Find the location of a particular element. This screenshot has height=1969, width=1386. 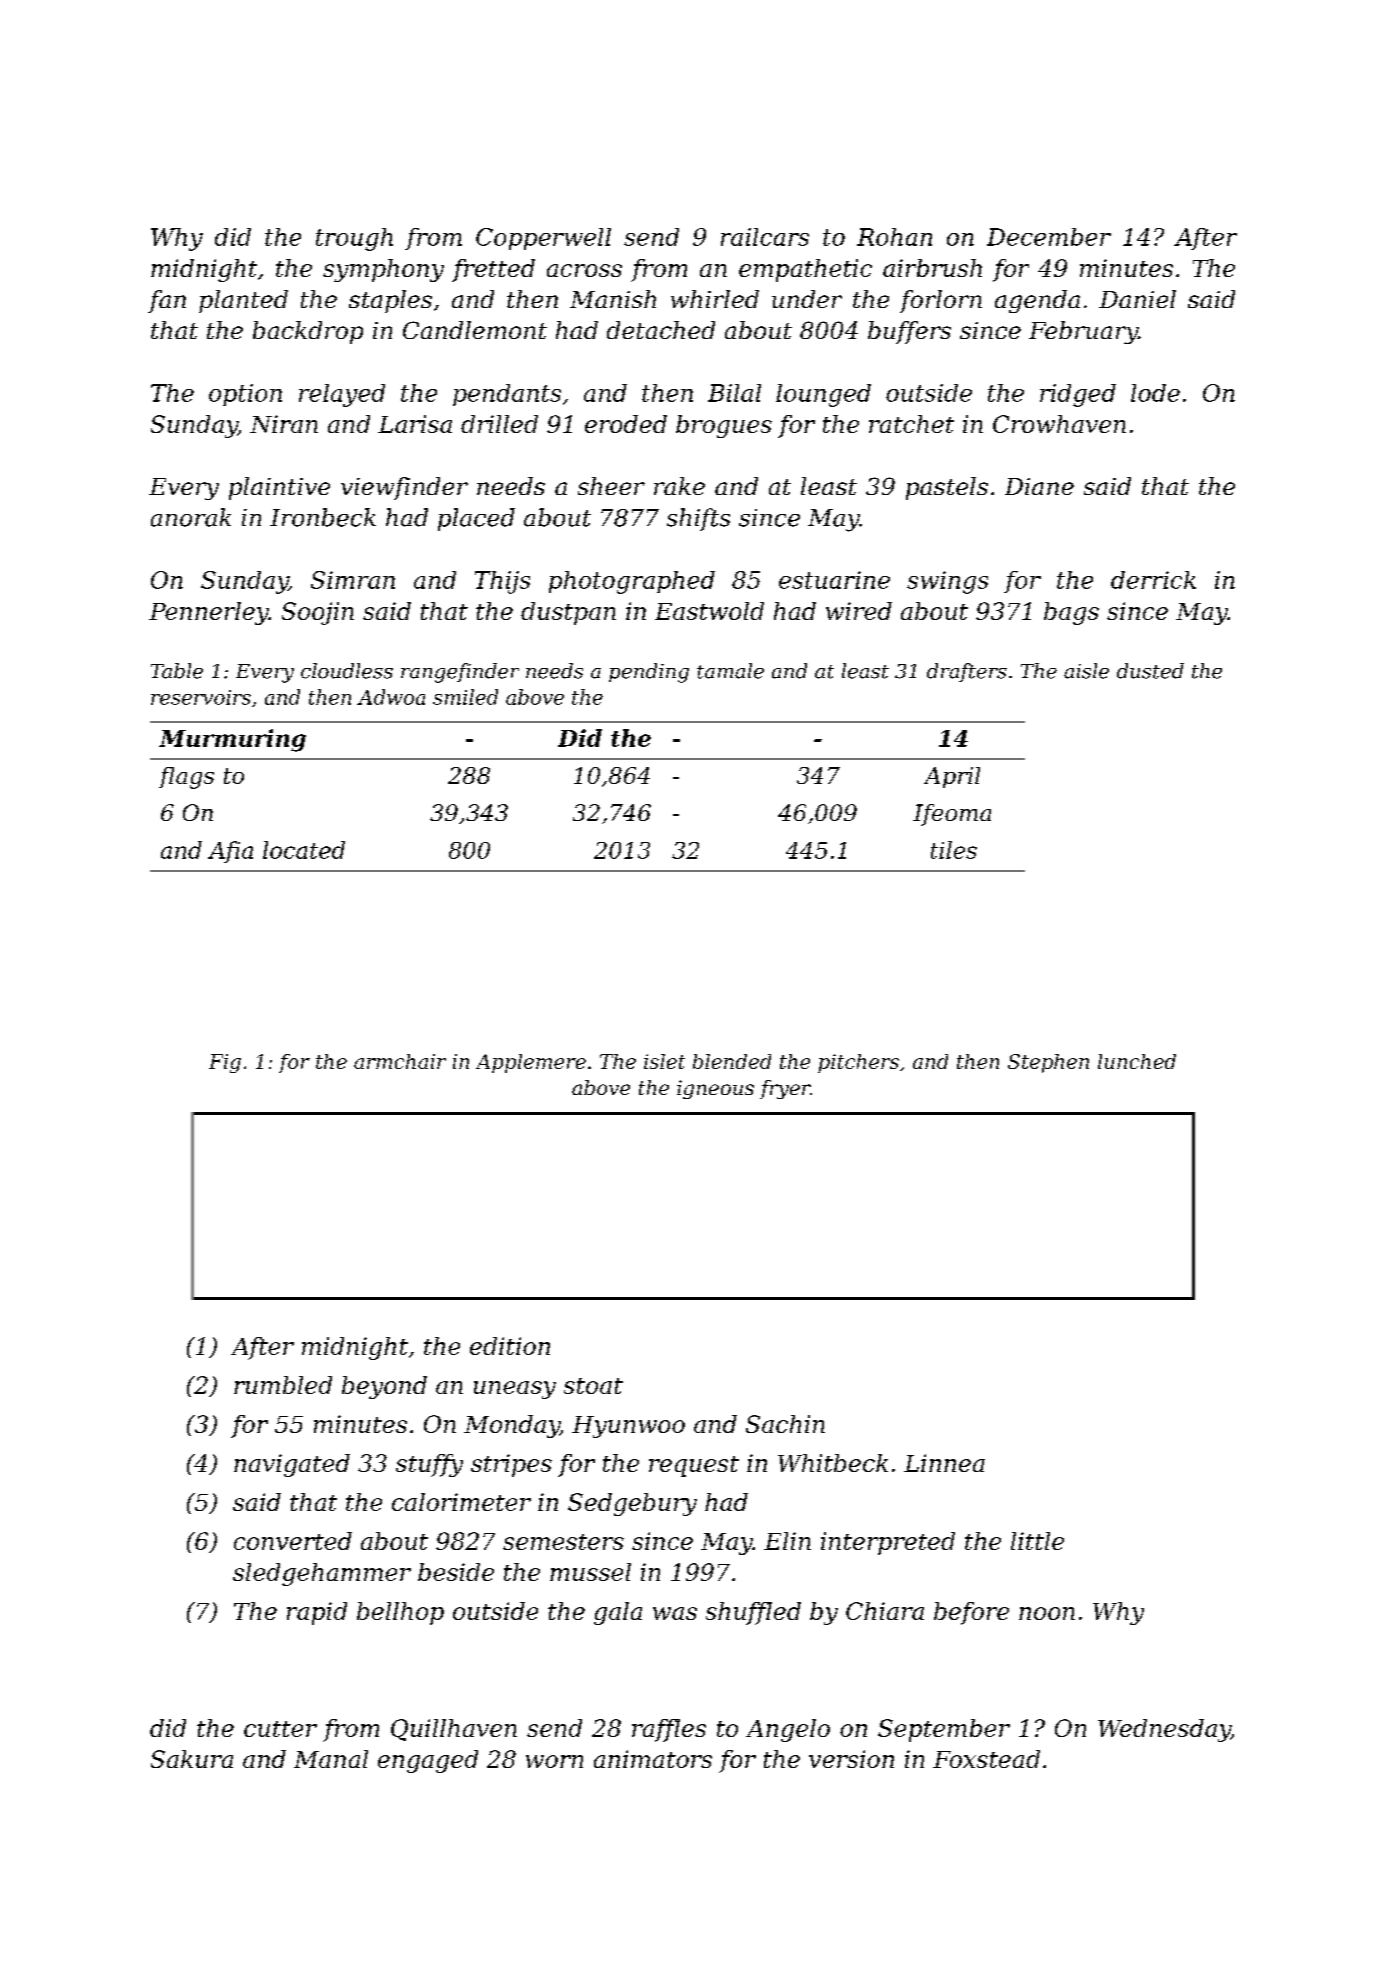

bags is located at coordinates (1071, 613).
